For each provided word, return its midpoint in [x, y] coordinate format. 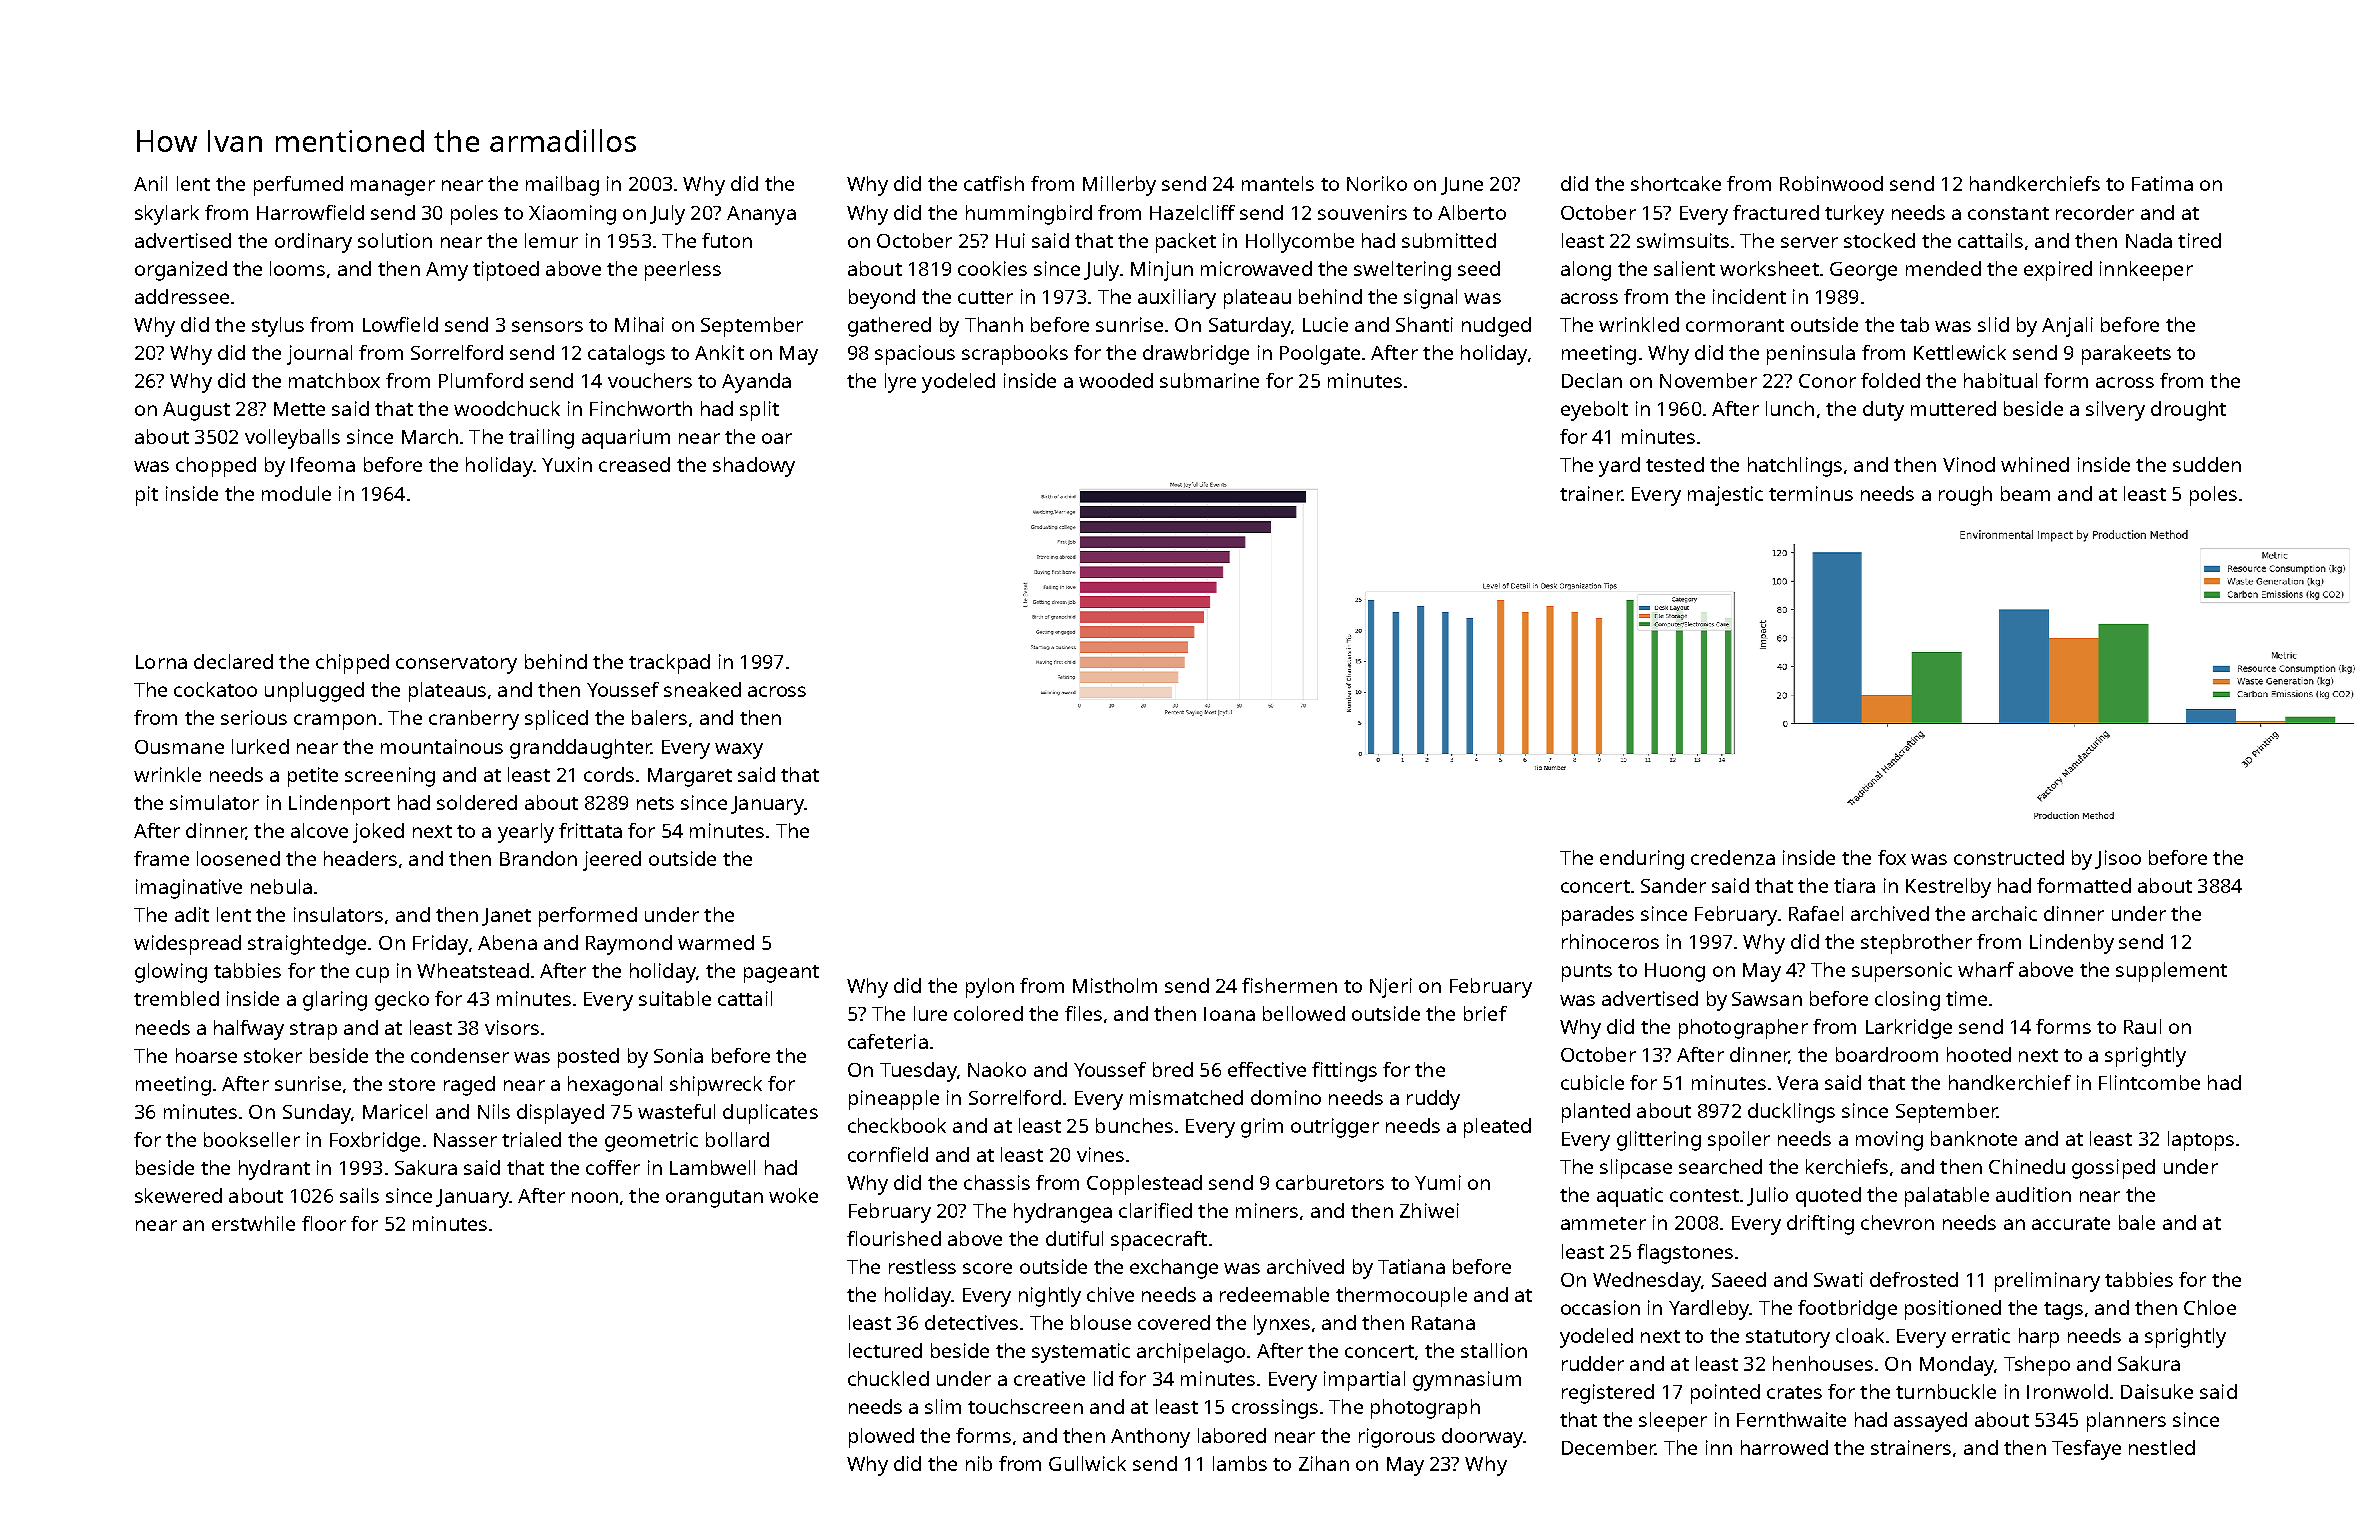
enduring [1642, 860]
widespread [187, 945]
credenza [1733, 857]
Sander [1673, 885]
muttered [1953, 408]
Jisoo [2118, 859]
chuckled [888, 1378]
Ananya [761, 215]
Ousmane [179, 747]
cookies [992, 268]
